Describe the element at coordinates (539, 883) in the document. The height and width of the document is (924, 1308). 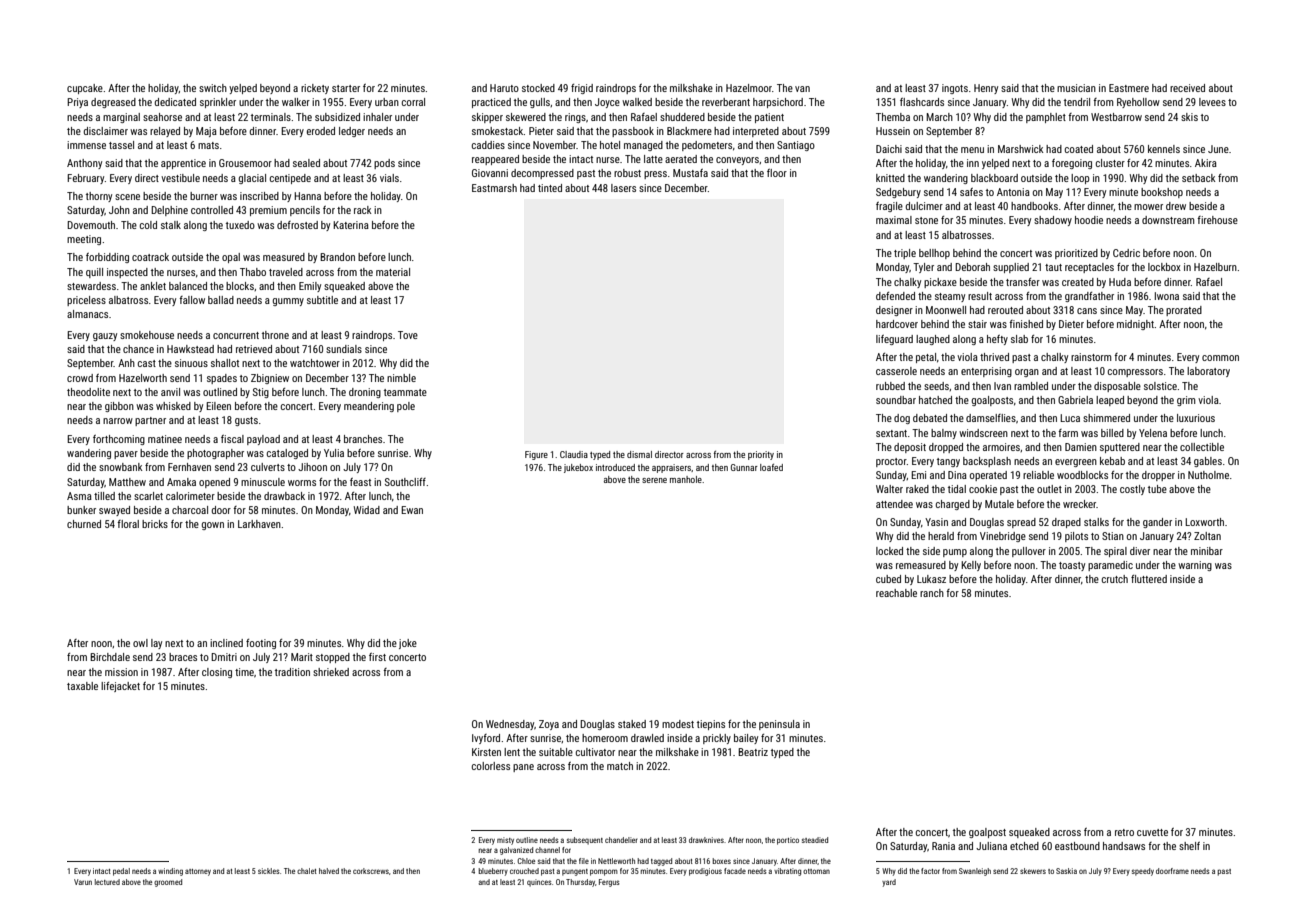
I see `quinces` at that location.
